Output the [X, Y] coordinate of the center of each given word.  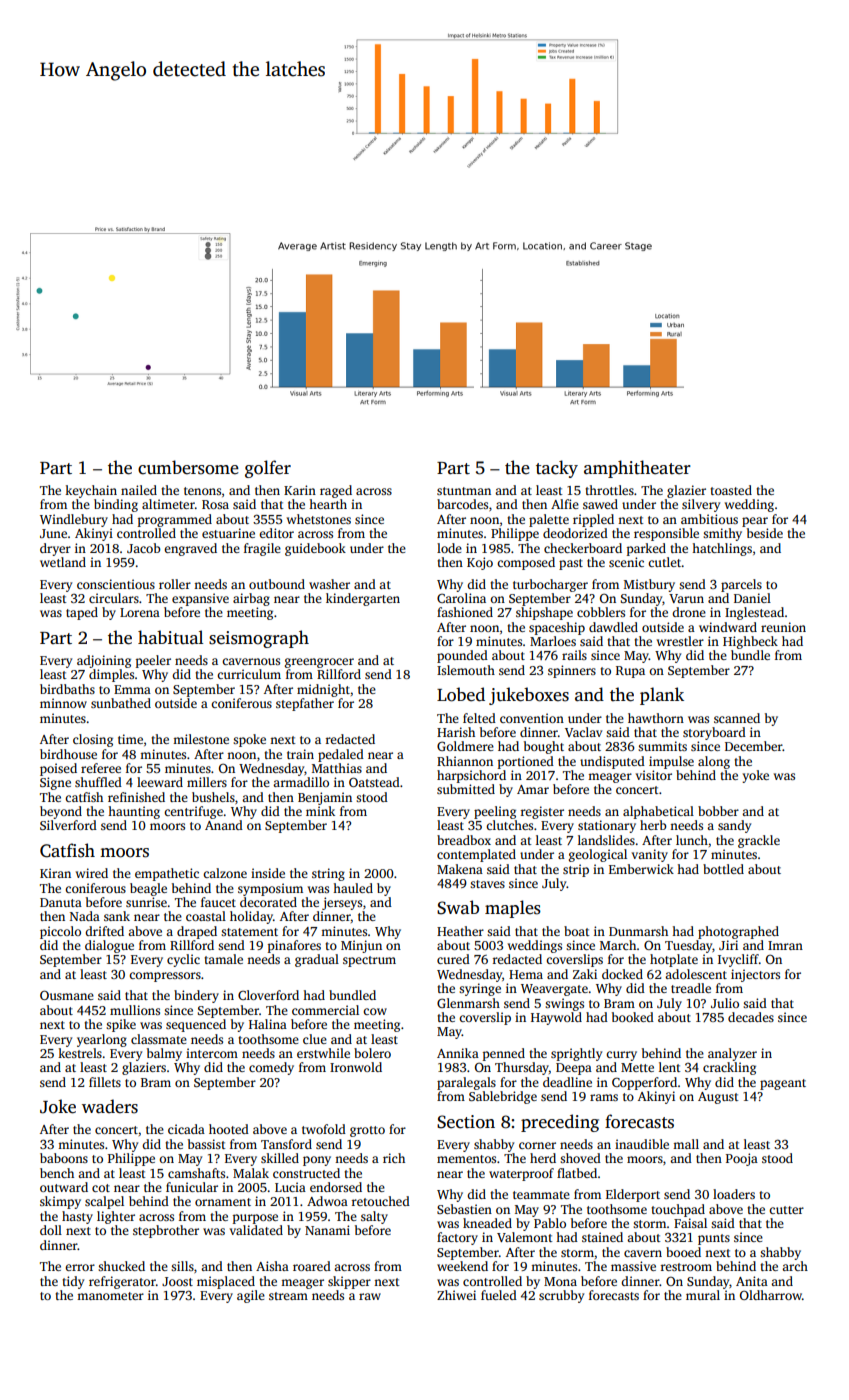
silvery [701, 505]
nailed [139, 490]
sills [182, 1266]
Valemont [525, 1237]
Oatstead [374, 782]
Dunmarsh [638, 931]
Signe [55, 783]
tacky [557, 469]
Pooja [742, 1159]
